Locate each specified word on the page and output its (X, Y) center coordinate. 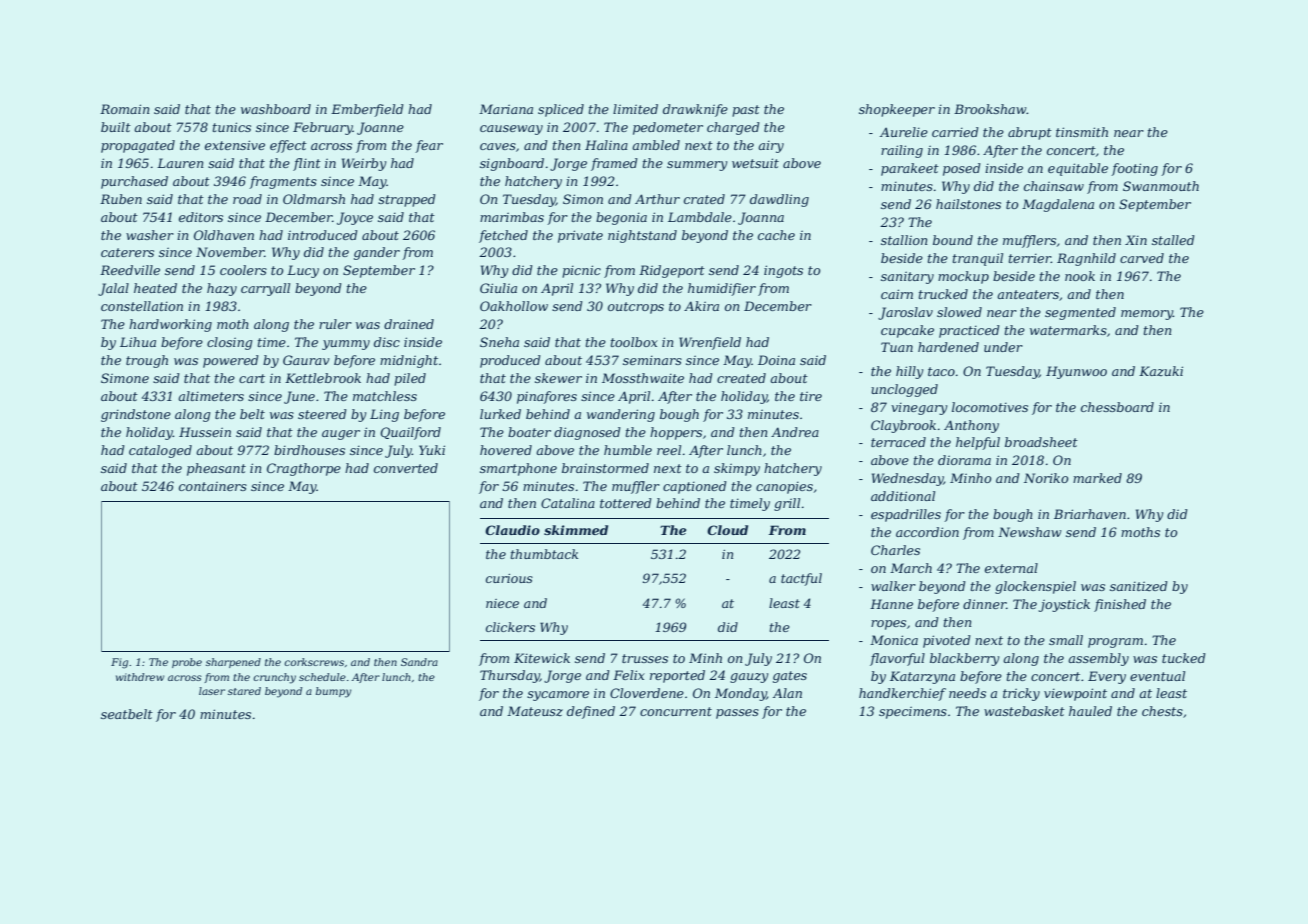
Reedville (130, 270)
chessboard (1117, 407)
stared (244, 691)
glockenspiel (1035, 587)
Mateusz (535, 711)
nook (1080, 276)
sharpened (233, 663)
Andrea (795, 432)
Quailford (410, 433)
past (746, 111)
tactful (801, 579)
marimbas (512, 217)
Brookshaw (990, 109)
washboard (276, 109)
